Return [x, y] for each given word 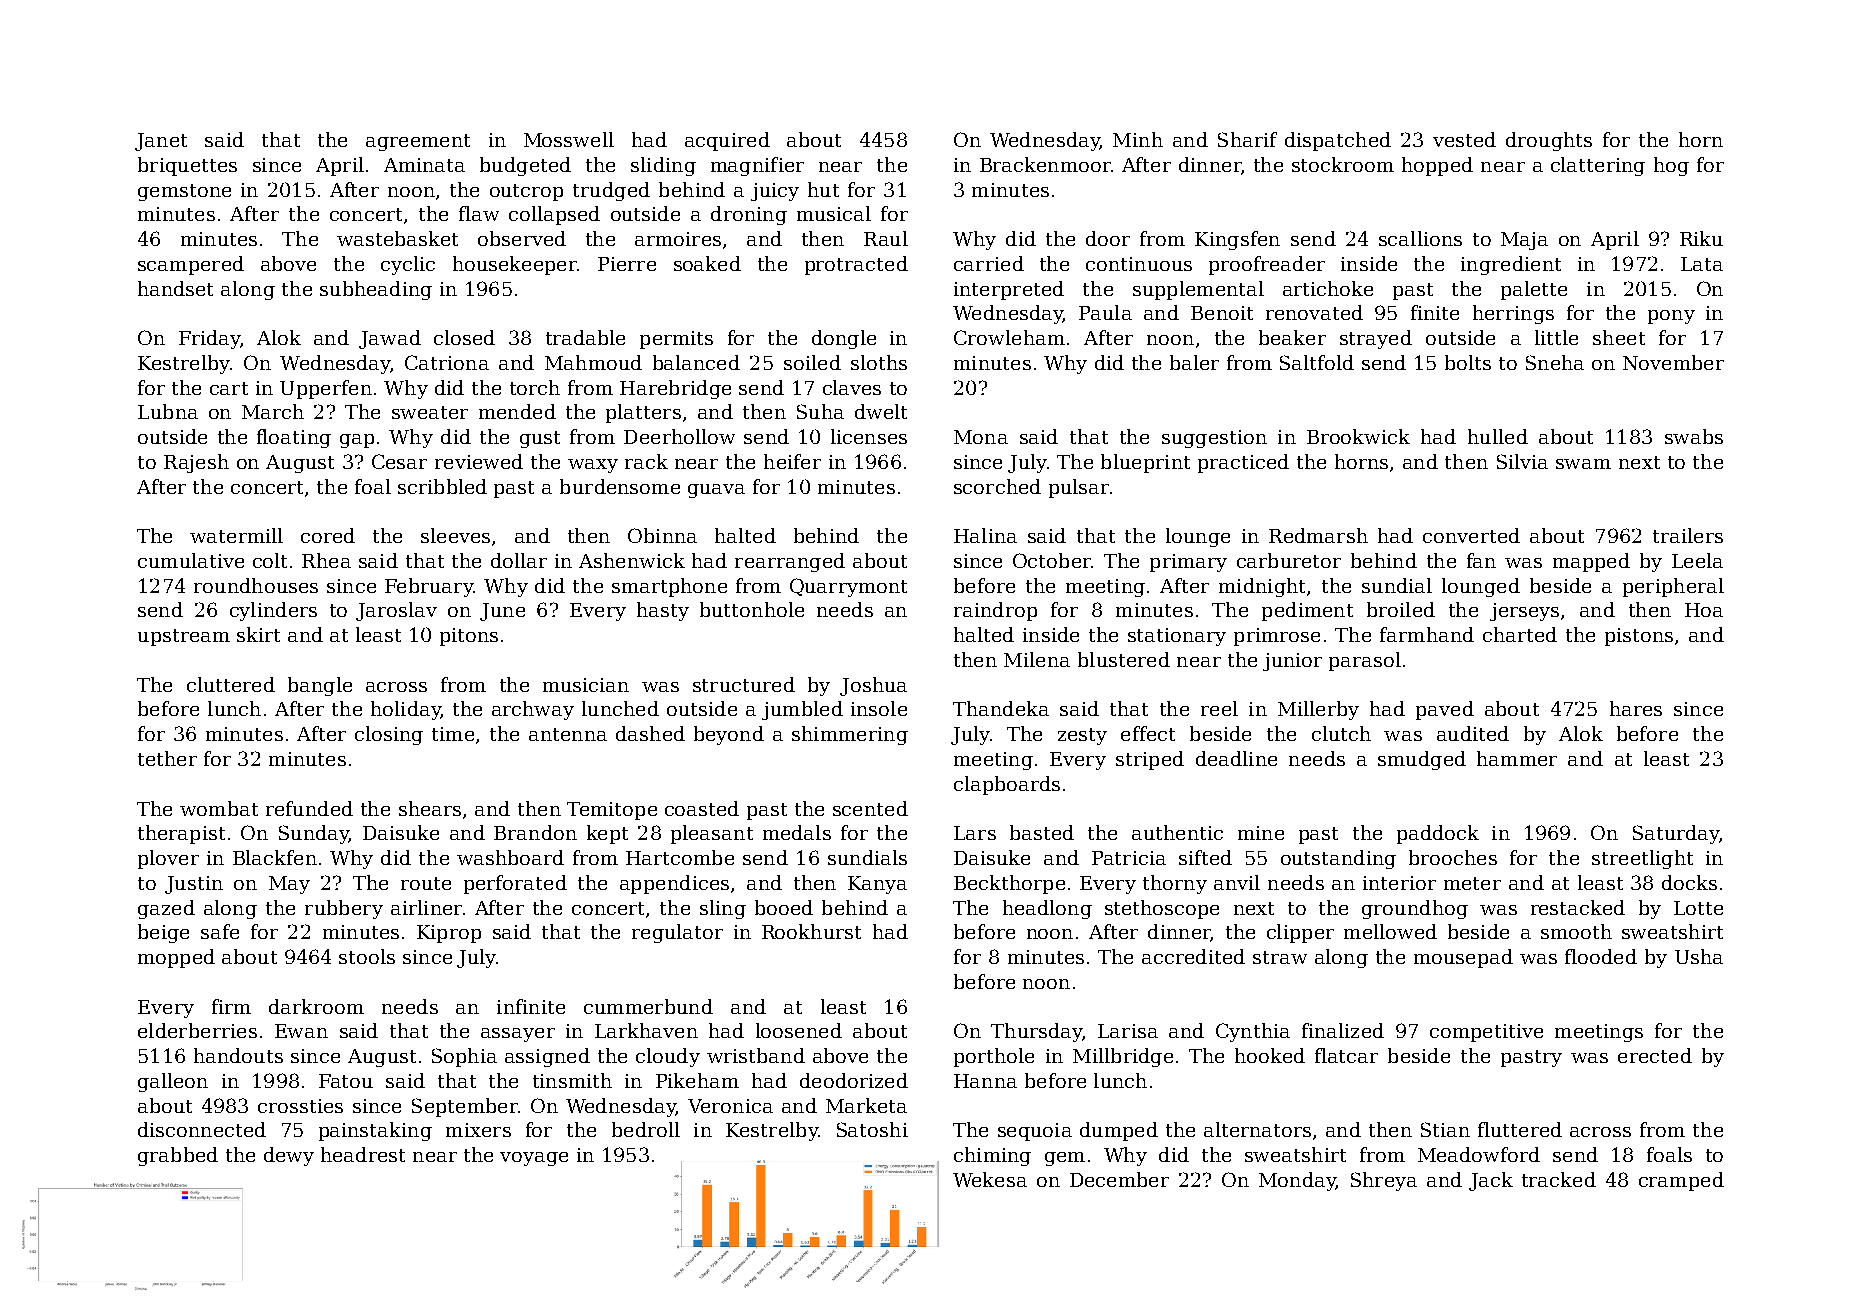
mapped [1591, 562]
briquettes [187, 166]
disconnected [202, 1129]
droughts [1549, 141]
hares [1636, 708]
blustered [1124, 659]
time [453, 734]
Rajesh [196, 463]
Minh [1138, 139]
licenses [869, 436]
